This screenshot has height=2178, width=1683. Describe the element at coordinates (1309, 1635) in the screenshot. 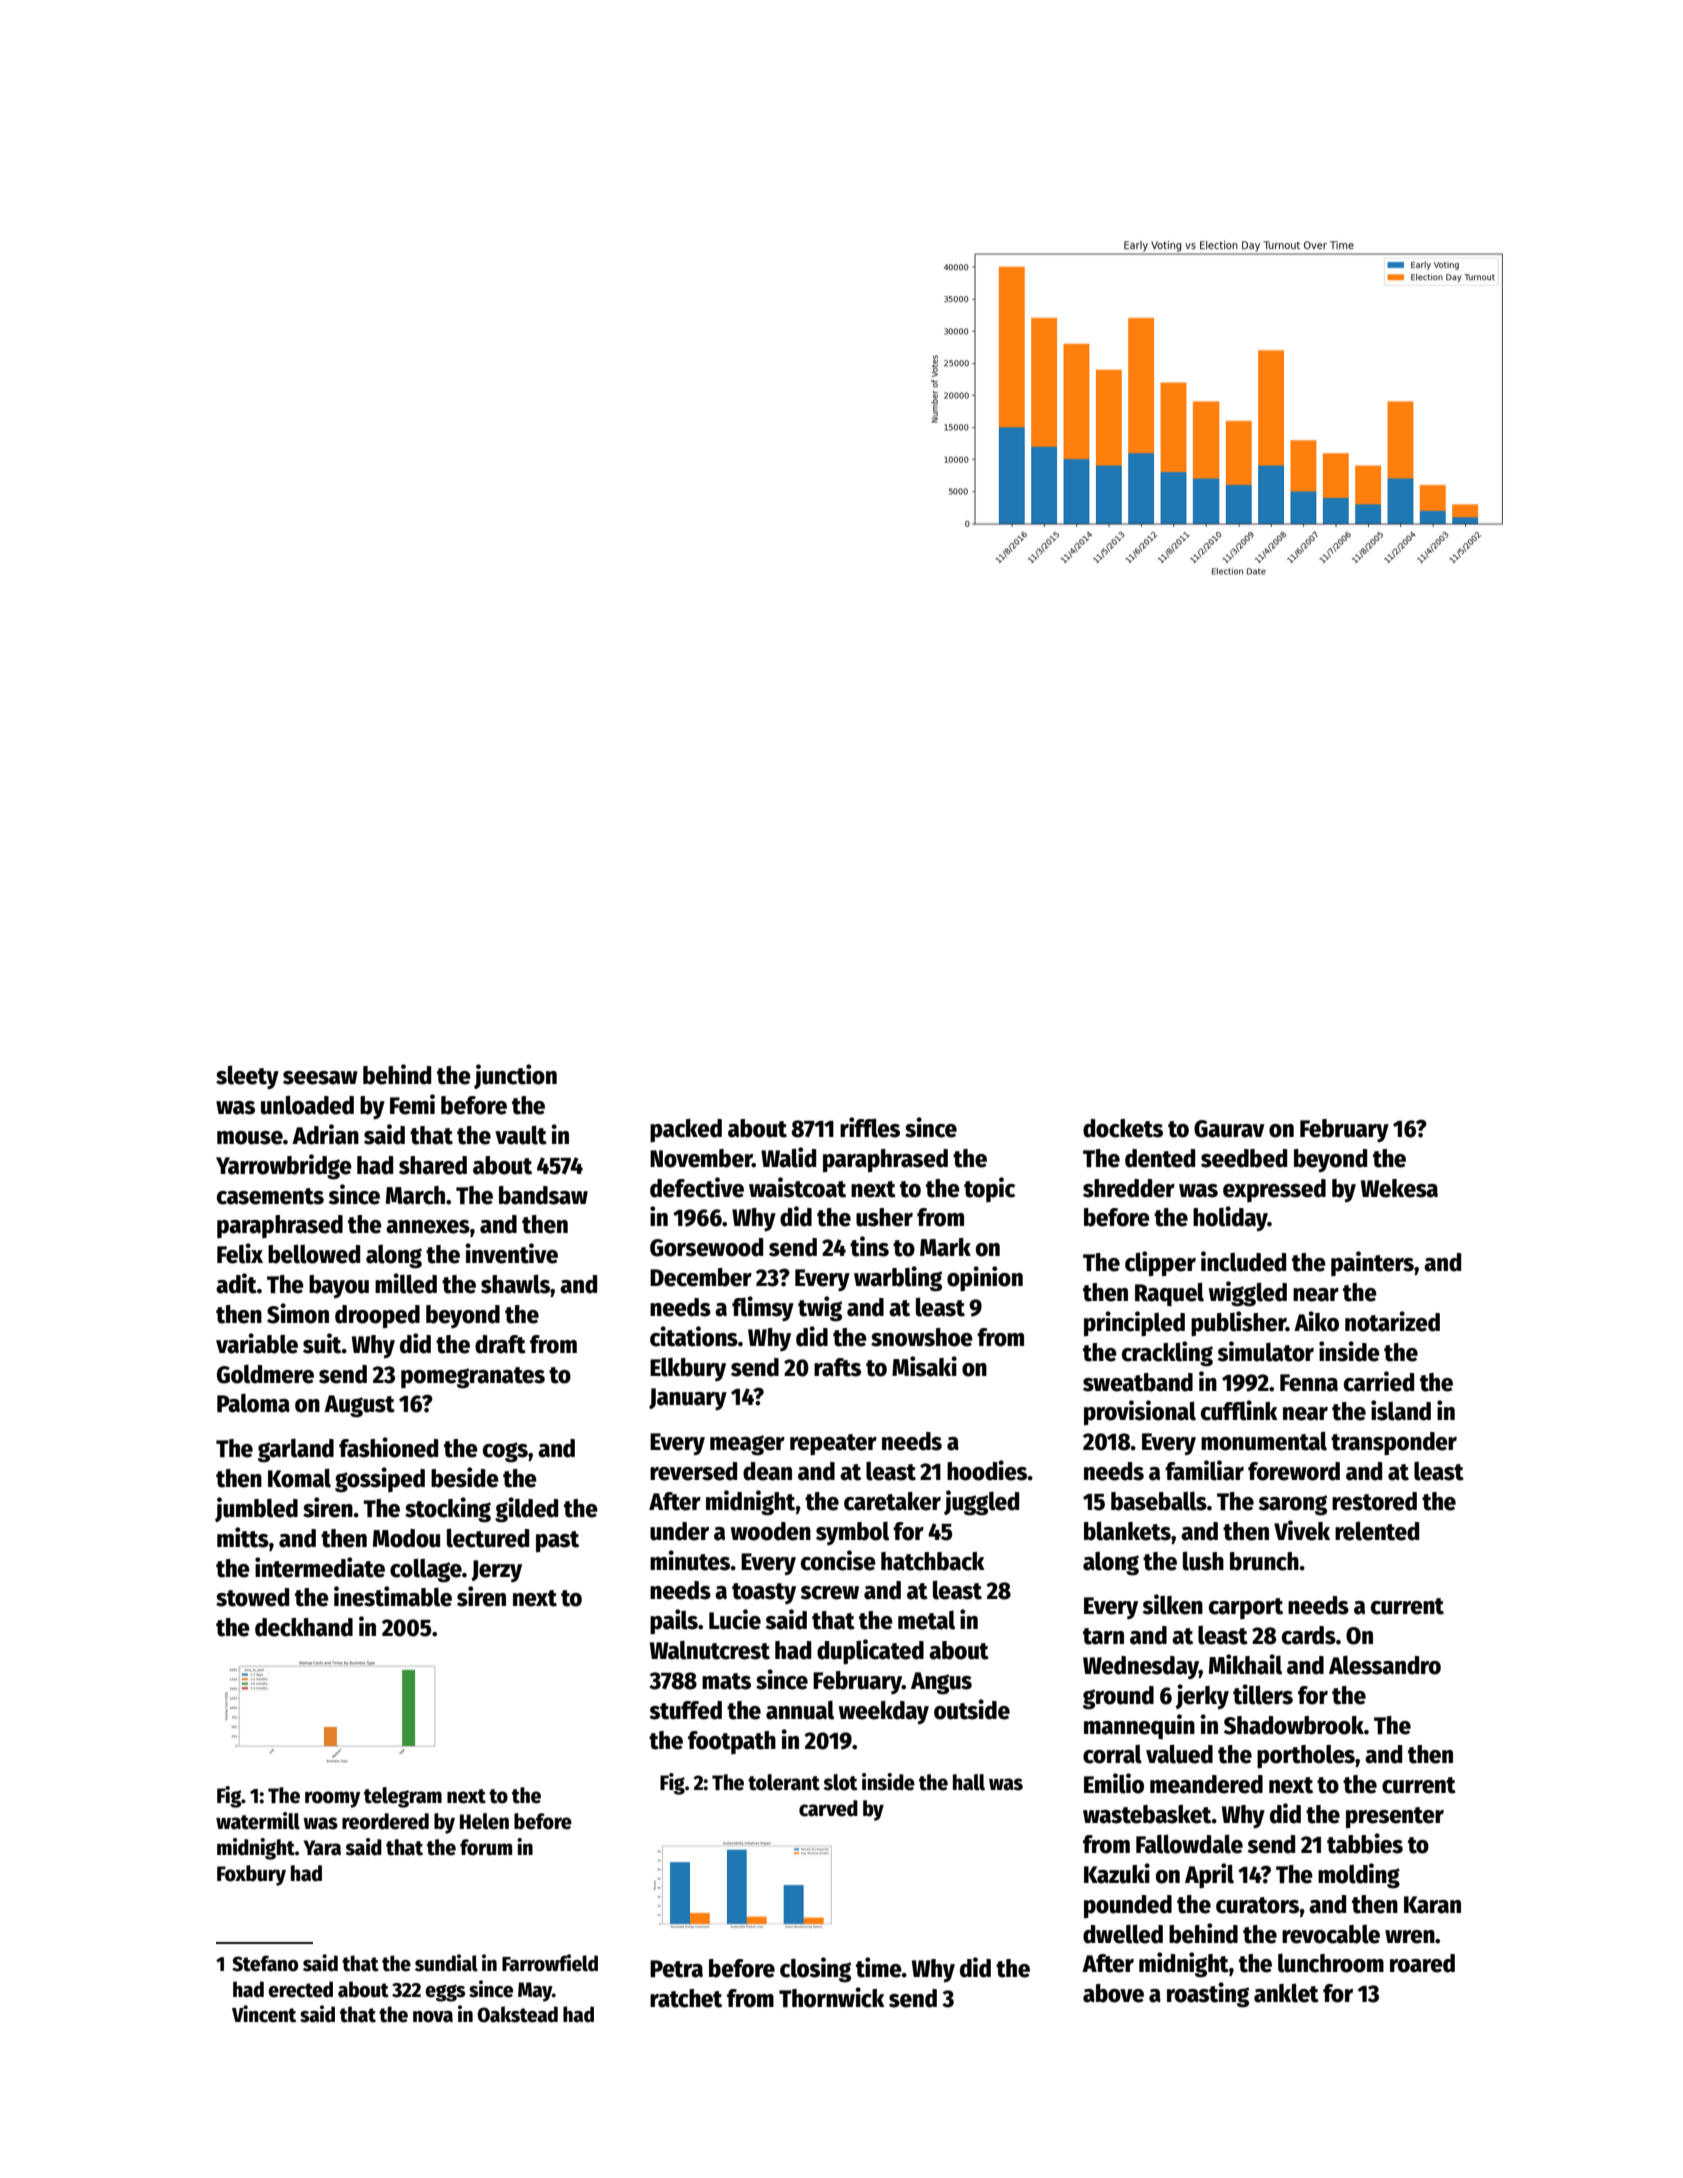

I see `cards` at that location.
